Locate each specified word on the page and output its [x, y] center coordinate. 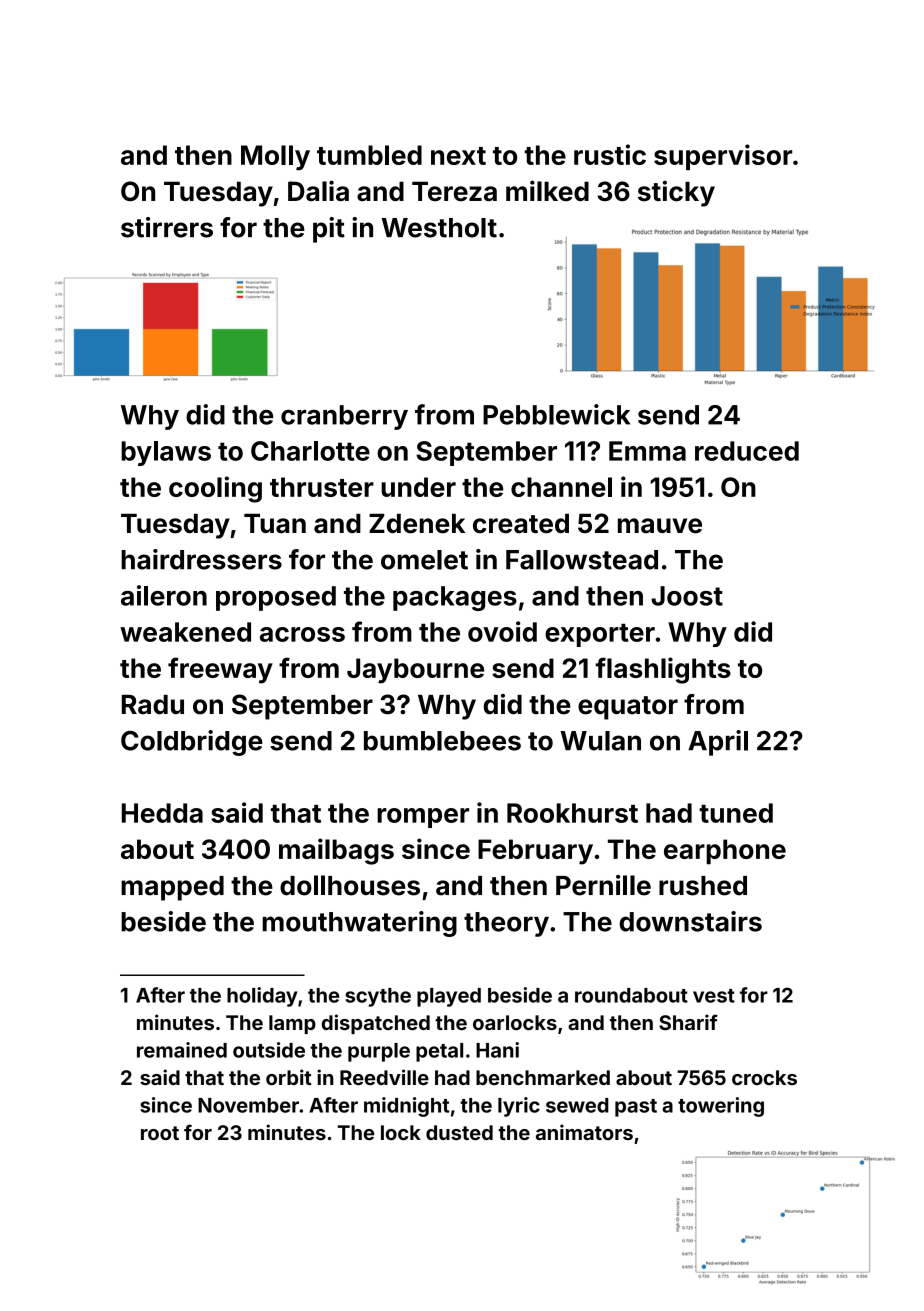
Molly [275, 158]
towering [721, 1107]
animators [584, 1132]
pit [329, 230]
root [160, 1133]
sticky [676, 193]
